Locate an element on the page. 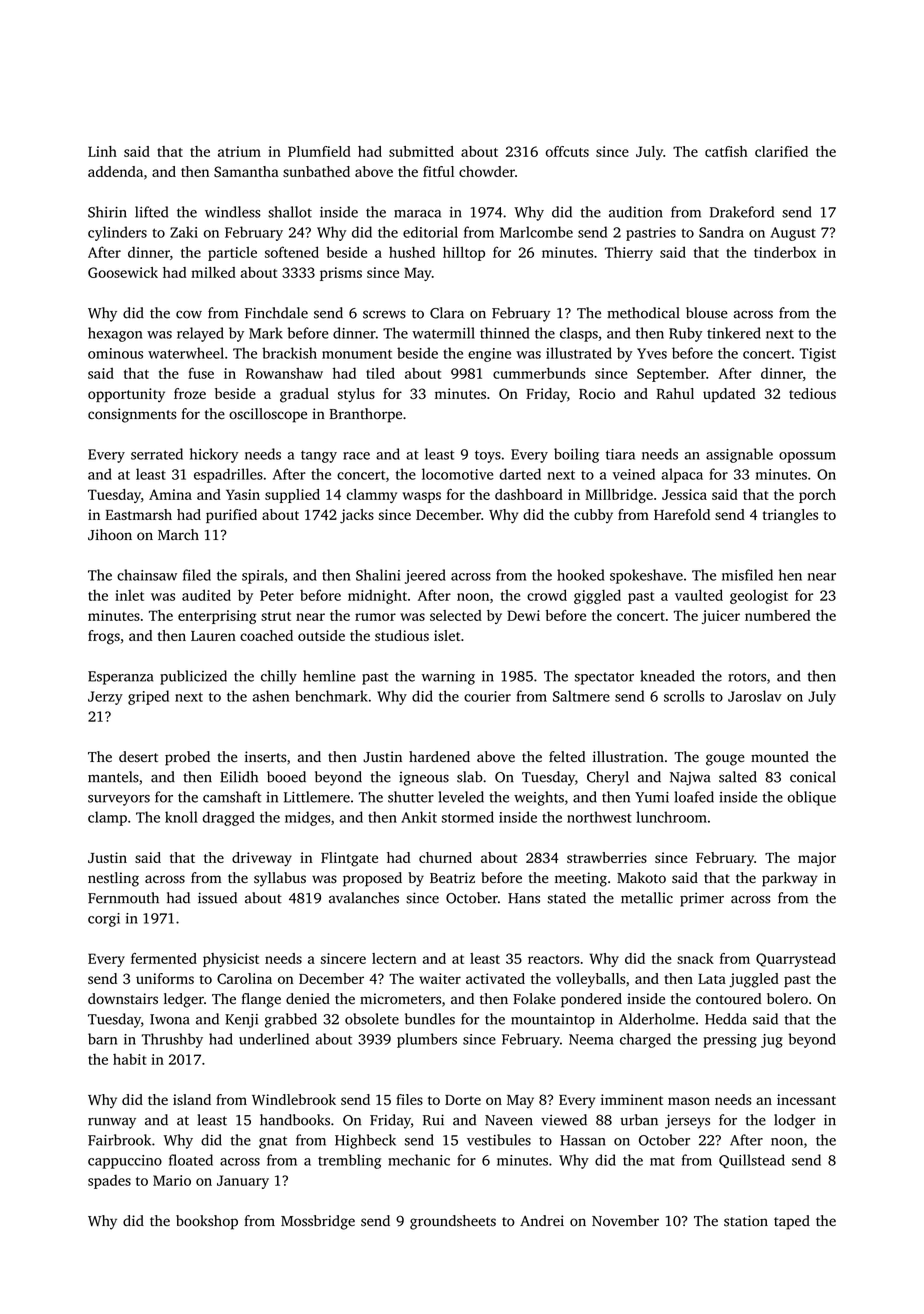 The height and width of the page is (1314, 924). triangles is located at coordinates (790, 516).
